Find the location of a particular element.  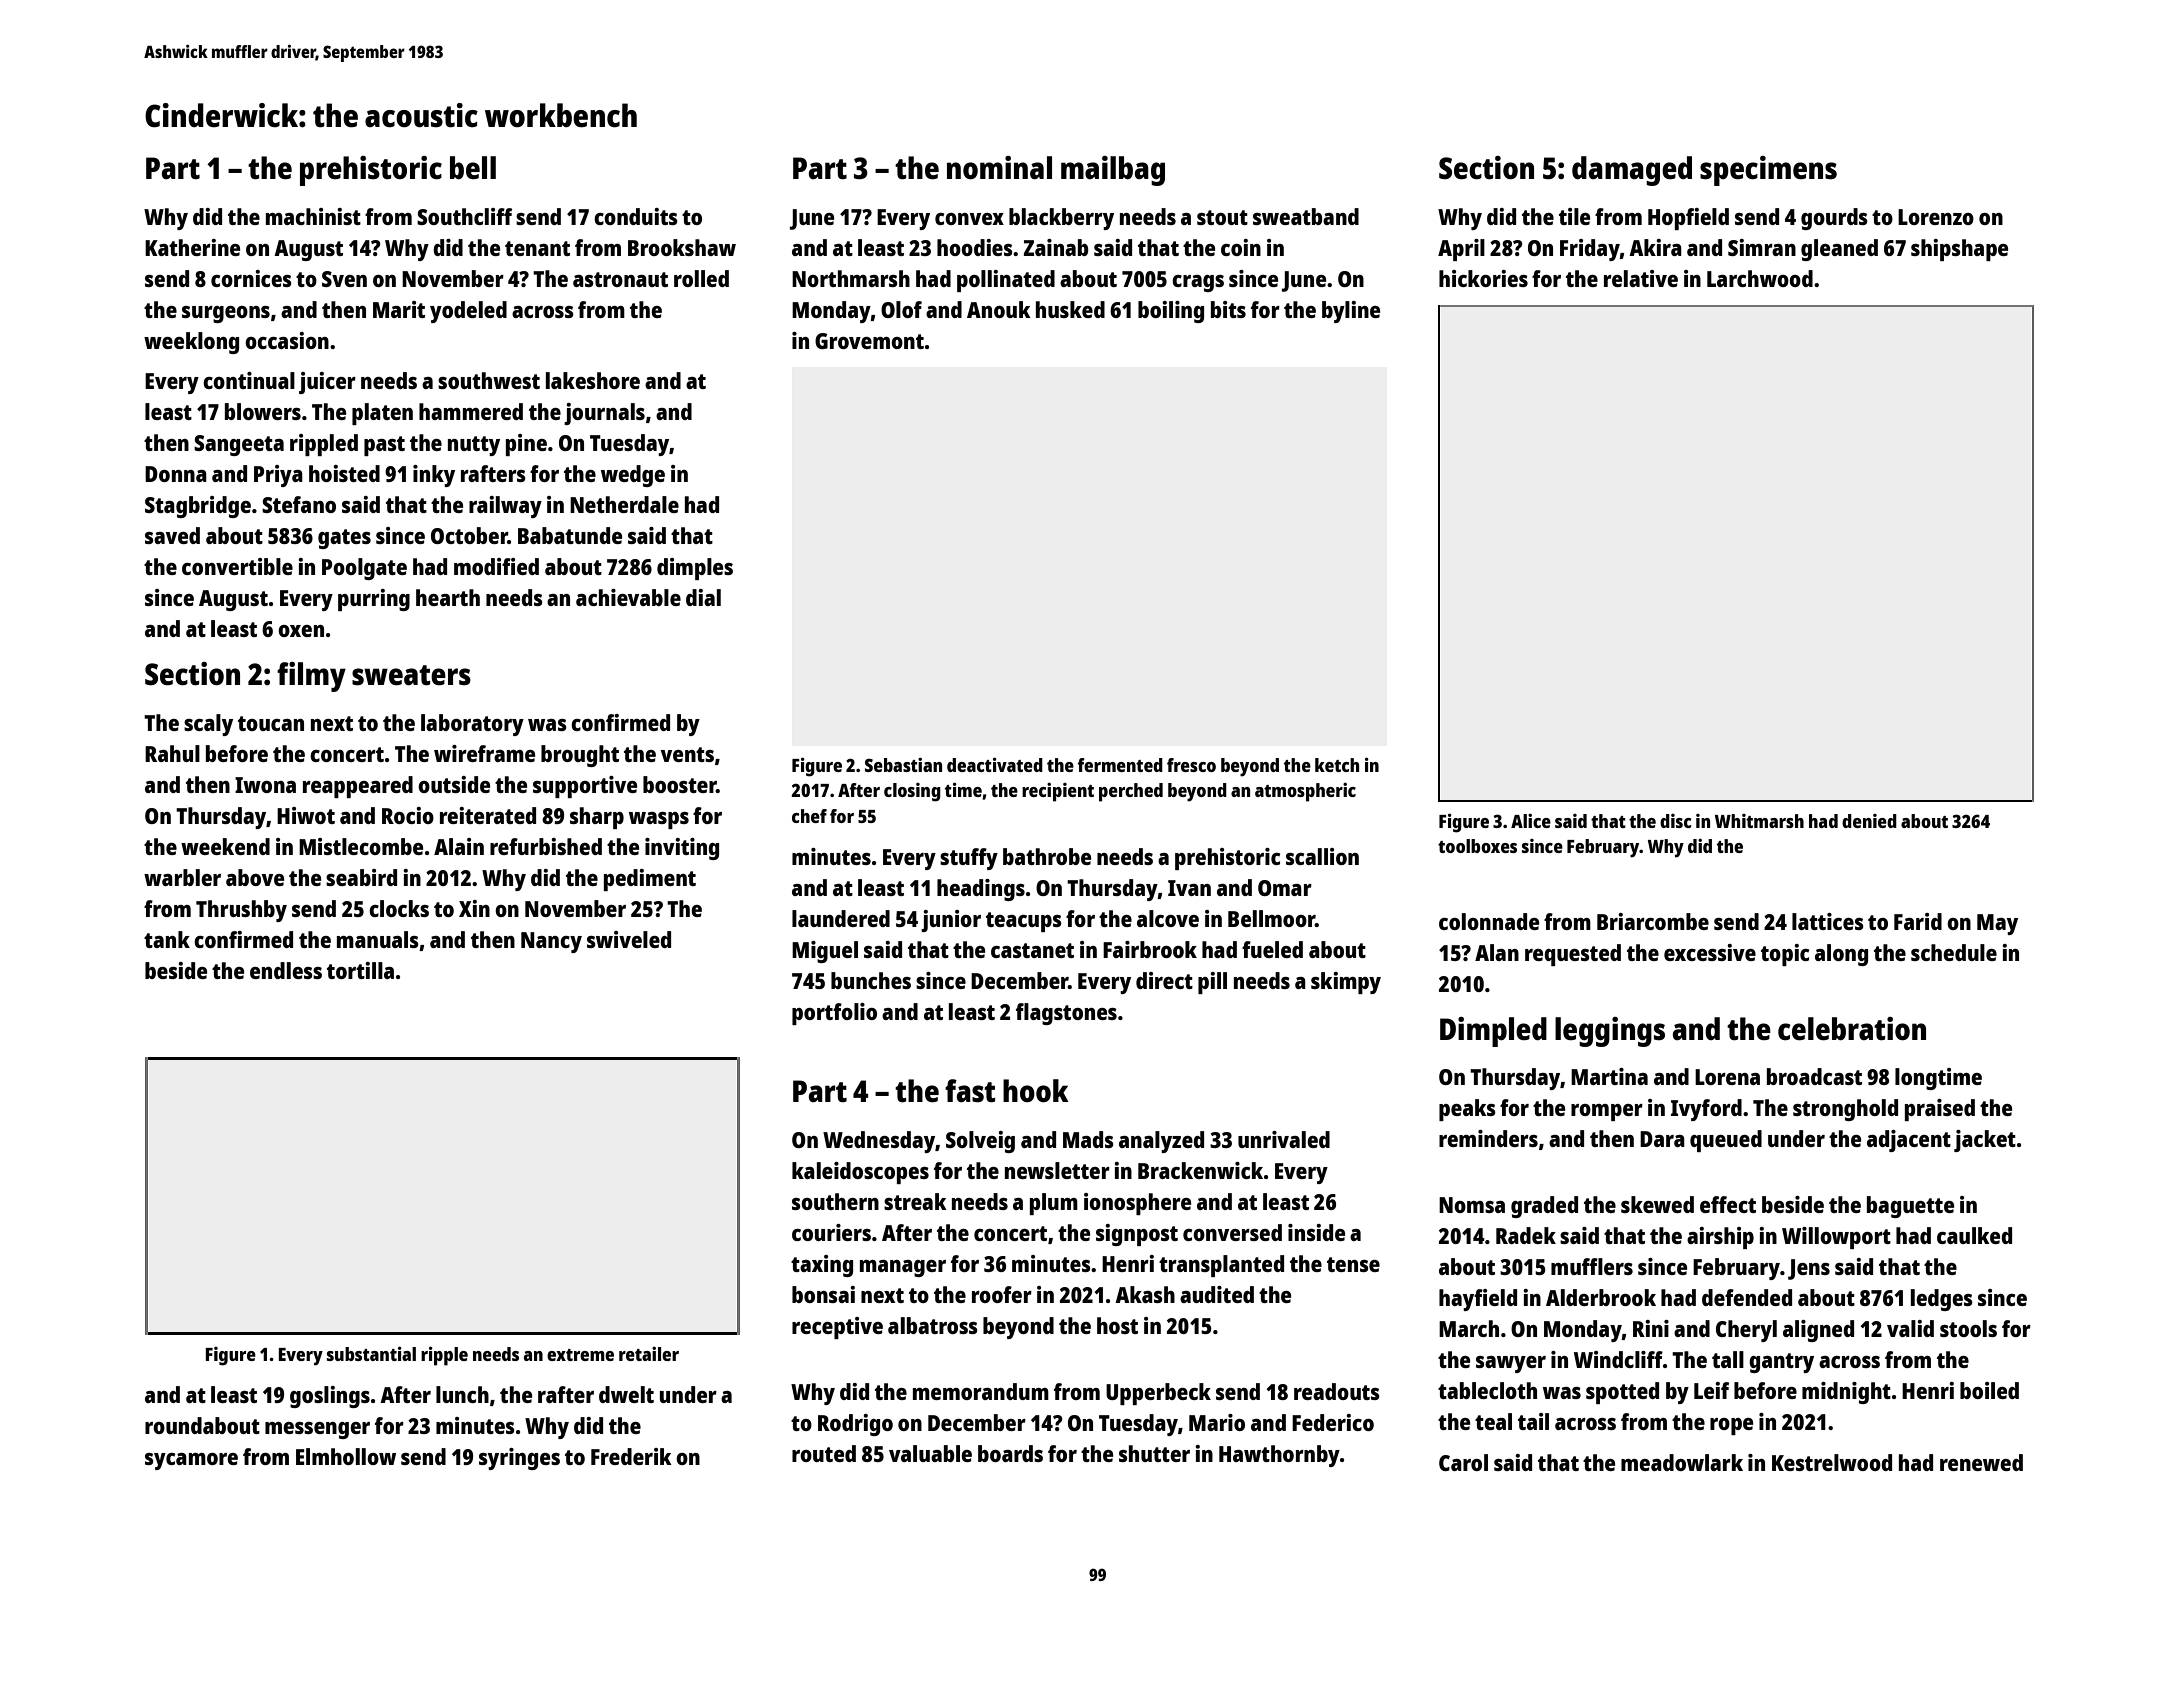

plum is located at coordinates (1054, 1204).
